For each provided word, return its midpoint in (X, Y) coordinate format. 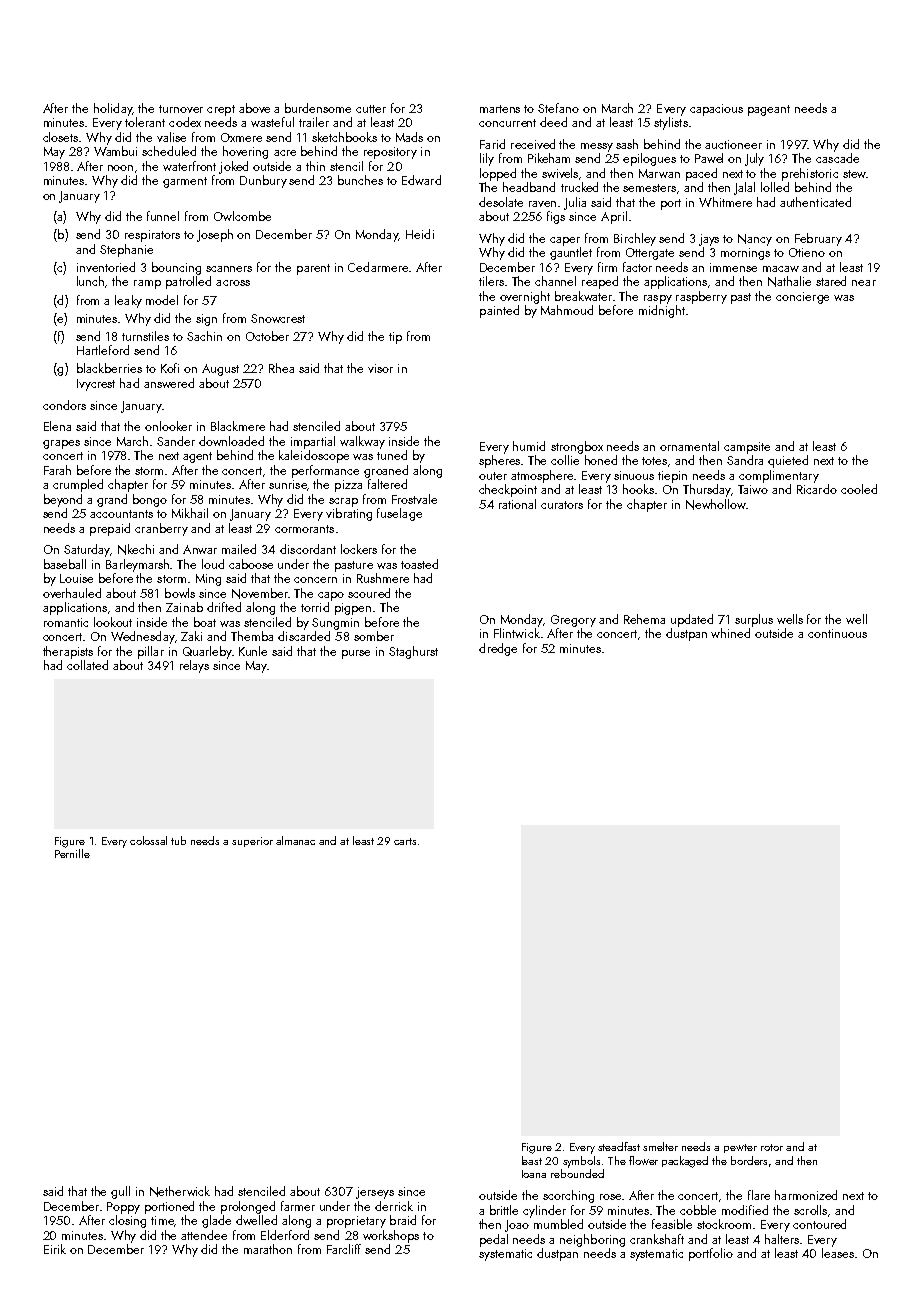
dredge (498, 649)
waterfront (189, 166)
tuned (392, 455)
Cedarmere (378, 267)
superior (252, 842)
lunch (90, 281)
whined (730, 633)
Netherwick (180, 1191)
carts (405, 841)
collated (87, 665)
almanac (295, 840)
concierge (802, 298)
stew (854, 174)
